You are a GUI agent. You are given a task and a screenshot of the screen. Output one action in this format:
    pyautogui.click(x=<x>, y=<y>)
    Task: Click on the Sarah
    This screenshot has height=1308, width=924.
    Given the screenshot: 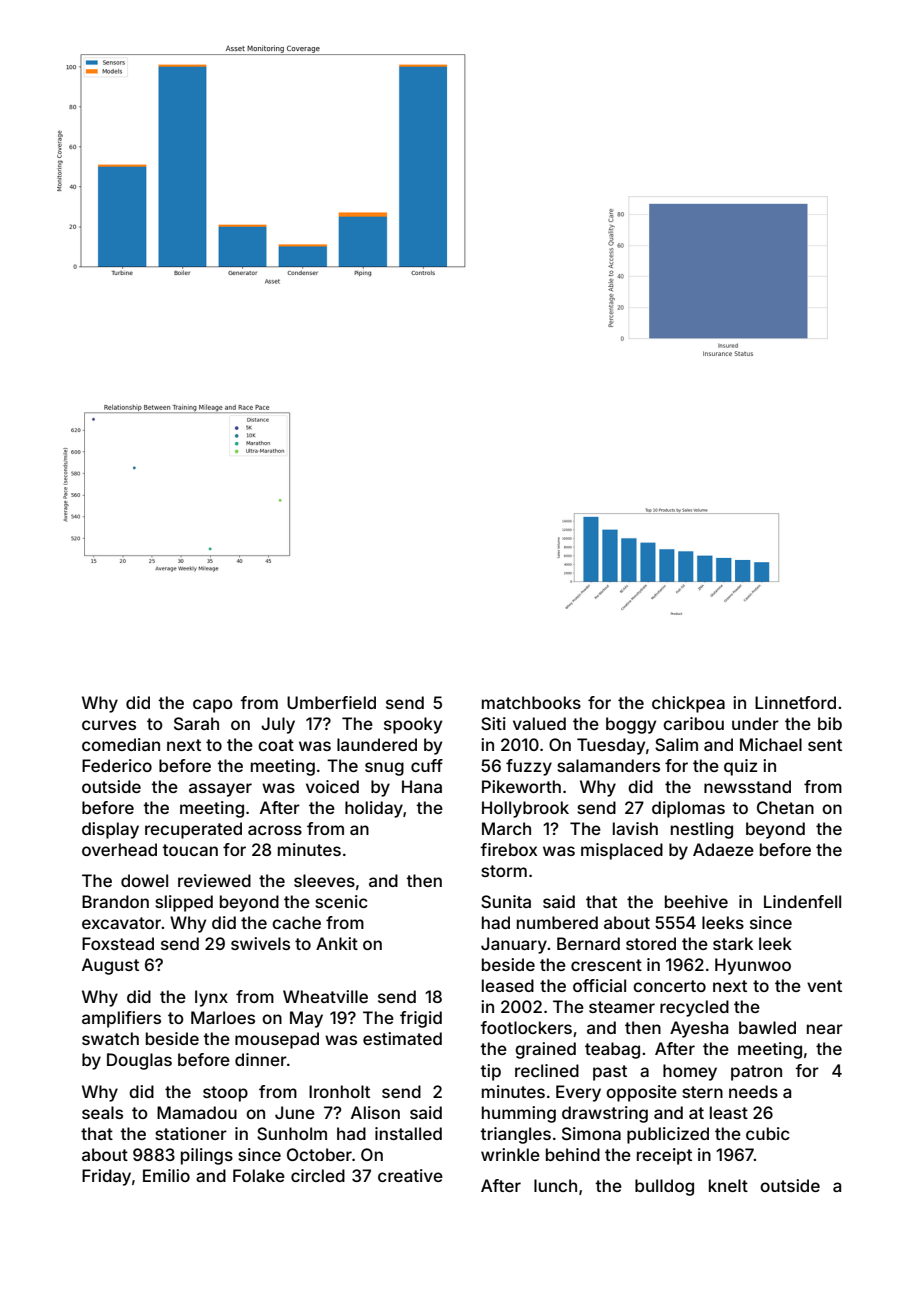 What is the action you would take?
    pyautogui.click(x=196, y=723)
